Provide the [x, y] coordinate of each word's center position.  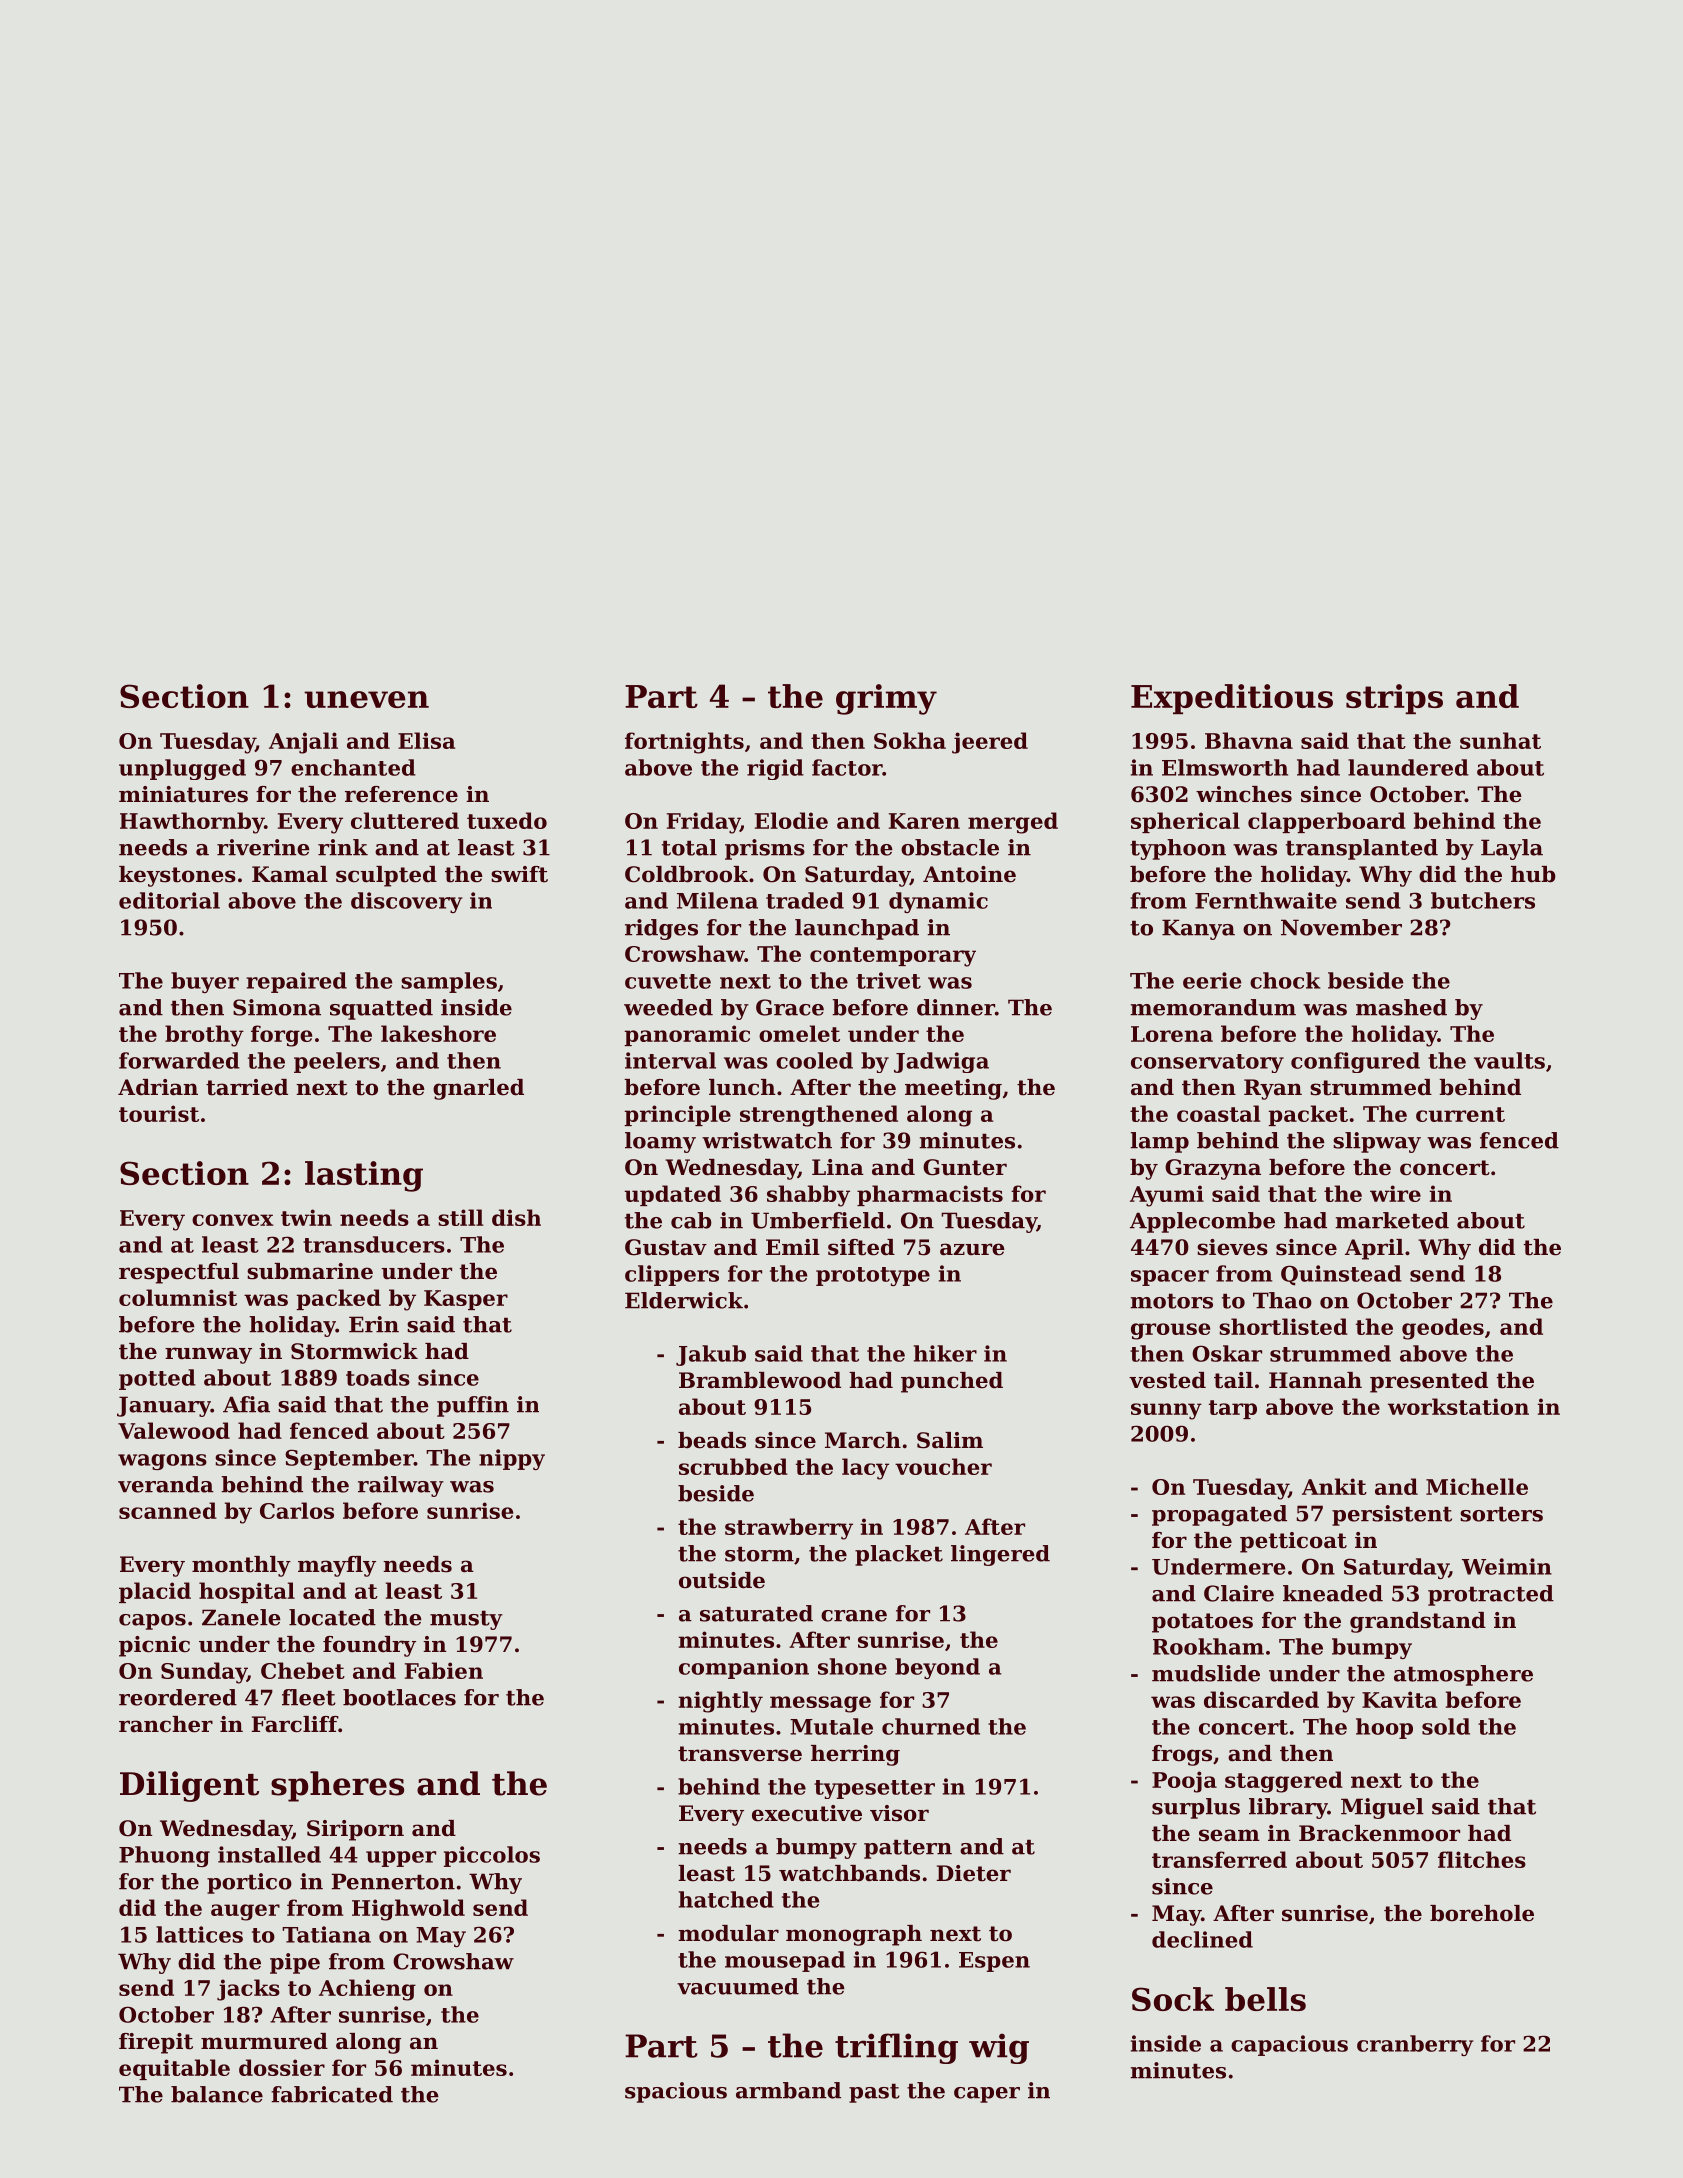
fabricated [332, 2094]
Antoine [969, 874]
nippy [512, 1459]
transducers [374, 1244]
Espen [994, 1962]
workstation [1458, 1406]
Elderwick [684, 1300]
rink [343, 847]
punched [952, 1382]
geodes [1443, 1329]
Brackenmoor [1379, 1833]
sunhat [1500, 740]
